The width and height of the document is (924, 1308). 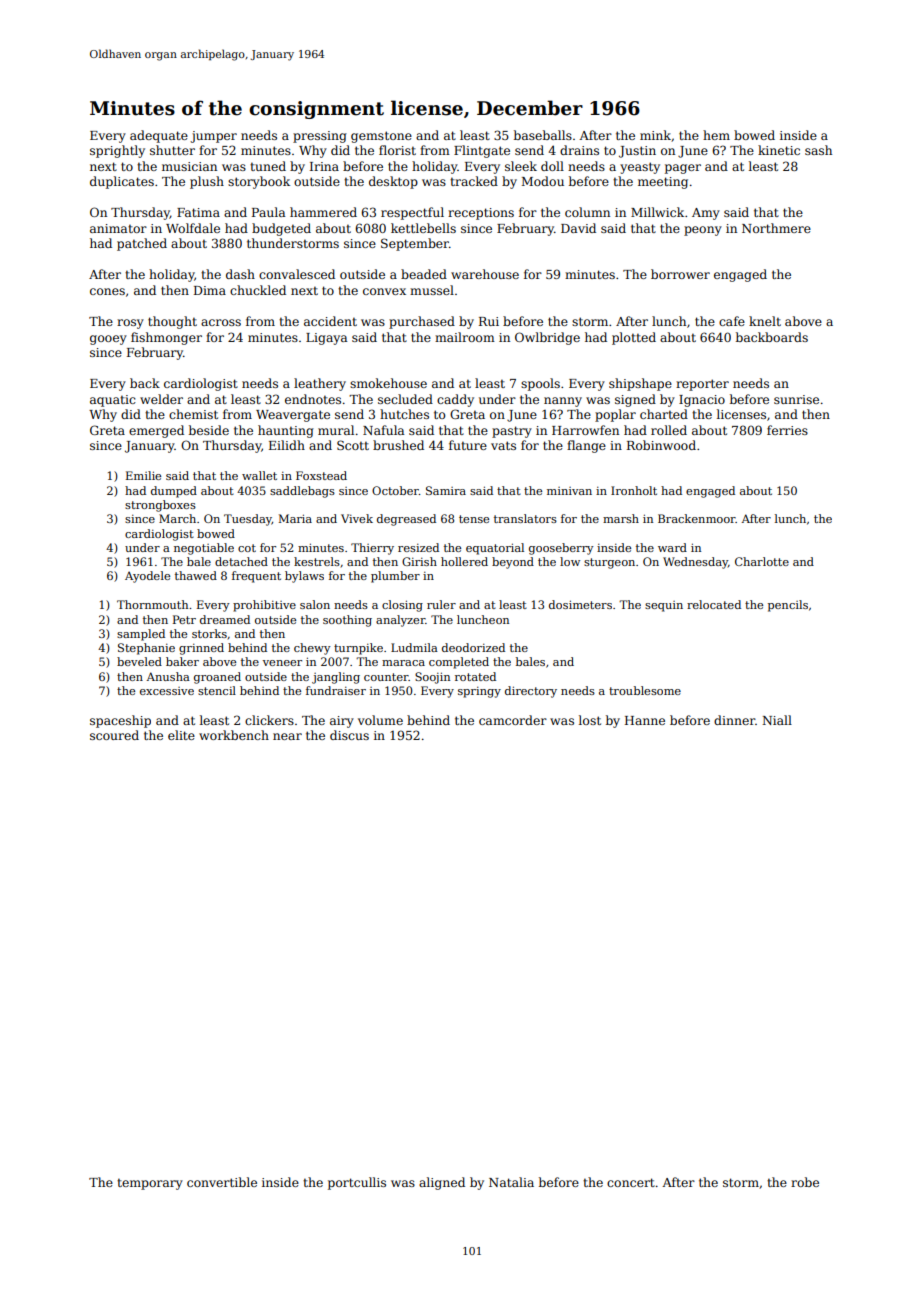 I want to click on convertible, so click(x=222, y=1182).
